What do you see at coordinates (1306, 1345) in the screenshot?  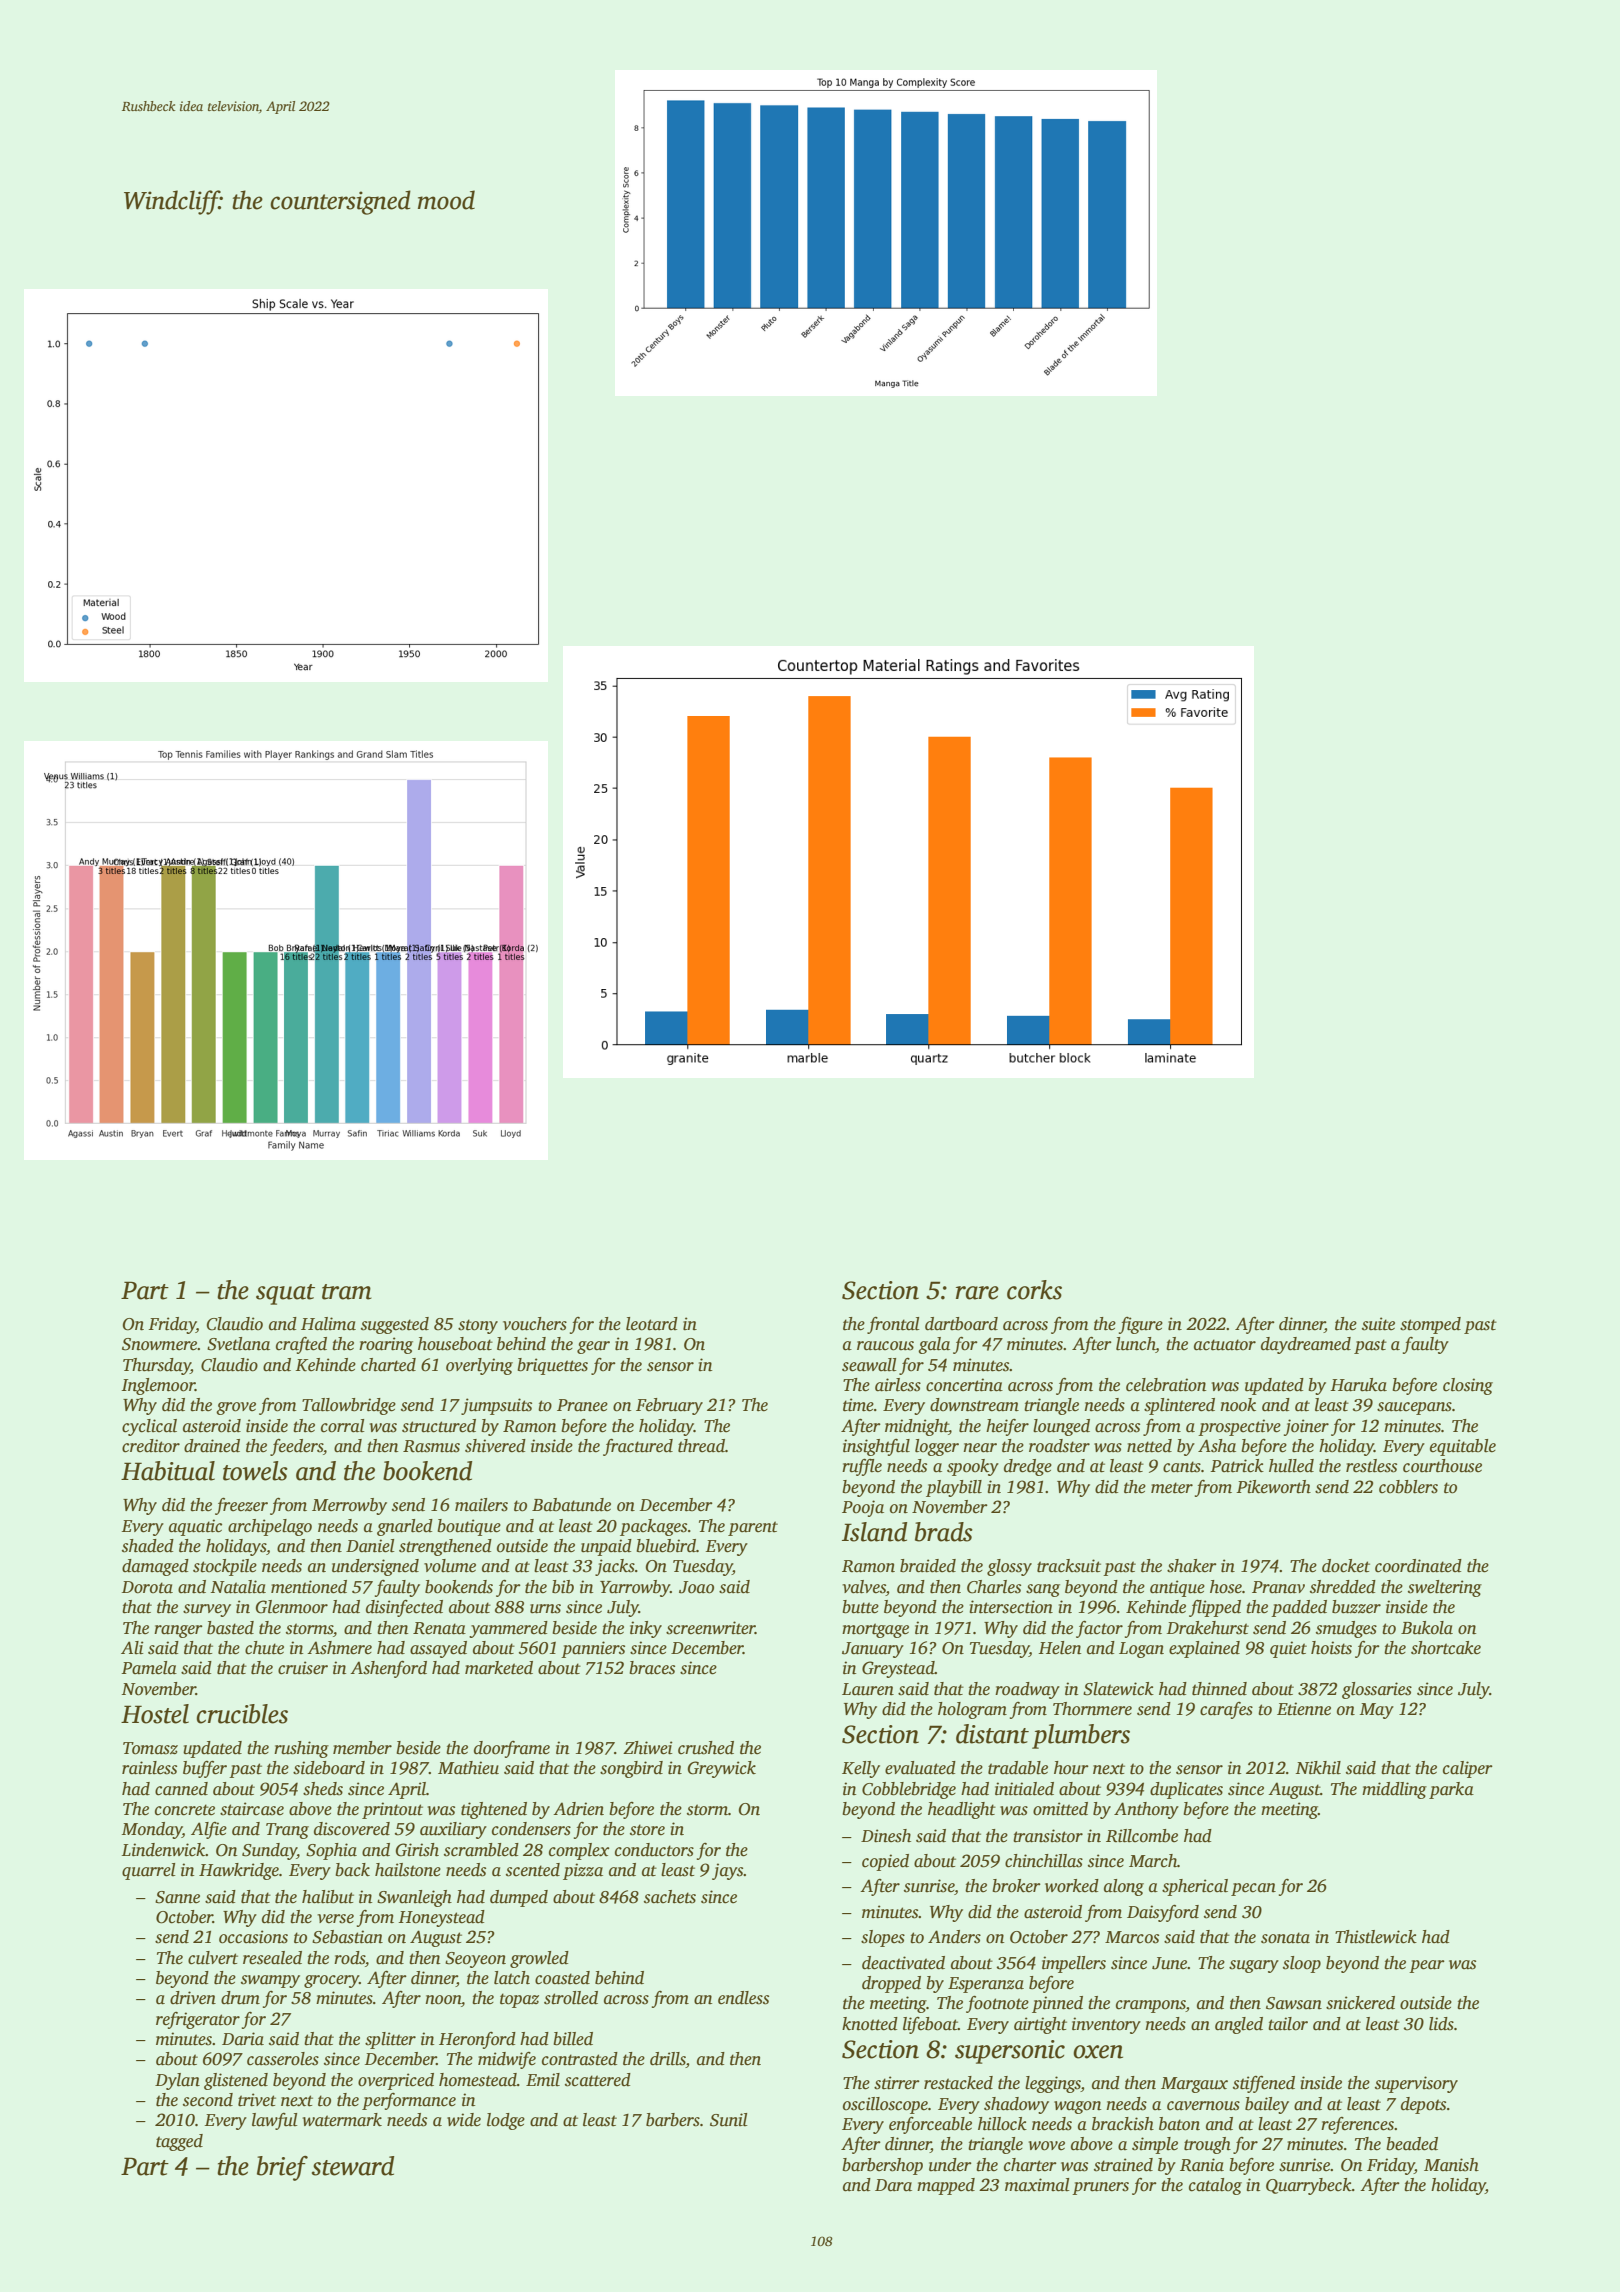 I see `daydreamed` at bounding box center [1306, 1345].
